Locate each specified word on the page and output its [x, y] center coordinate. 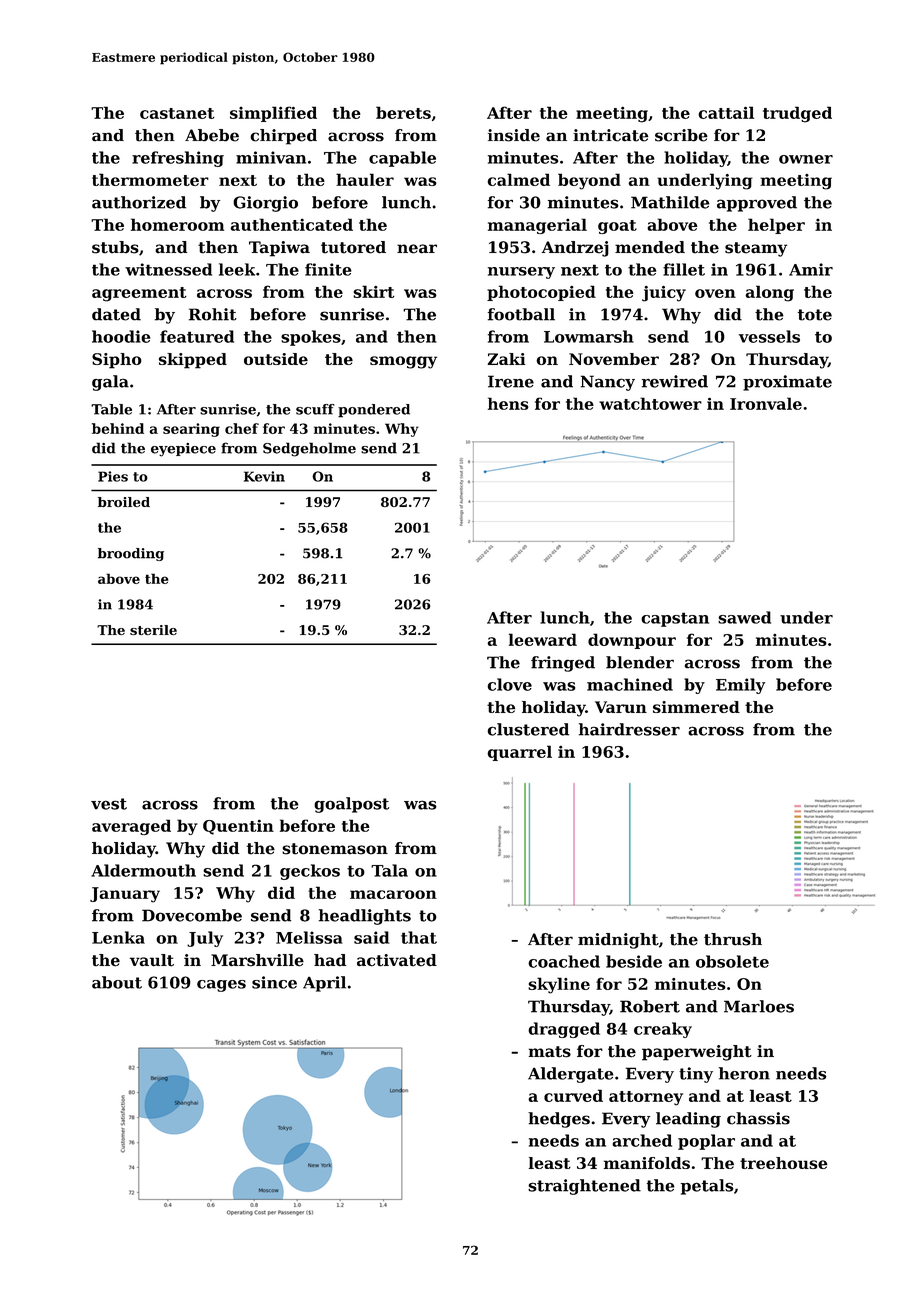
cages [221, 986]
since [274, 982]
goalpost [351, 805]
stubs [115, 247]
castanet [177, 113]
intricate [610, 135]
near [417, 249]
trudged [797, 114]
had [330, 960]
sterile [153, 630]
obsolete [732, 961]
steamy [756, 249]
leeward [543, 639]
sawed [744, 617]
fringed [563, 664]
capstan [675, 619]
